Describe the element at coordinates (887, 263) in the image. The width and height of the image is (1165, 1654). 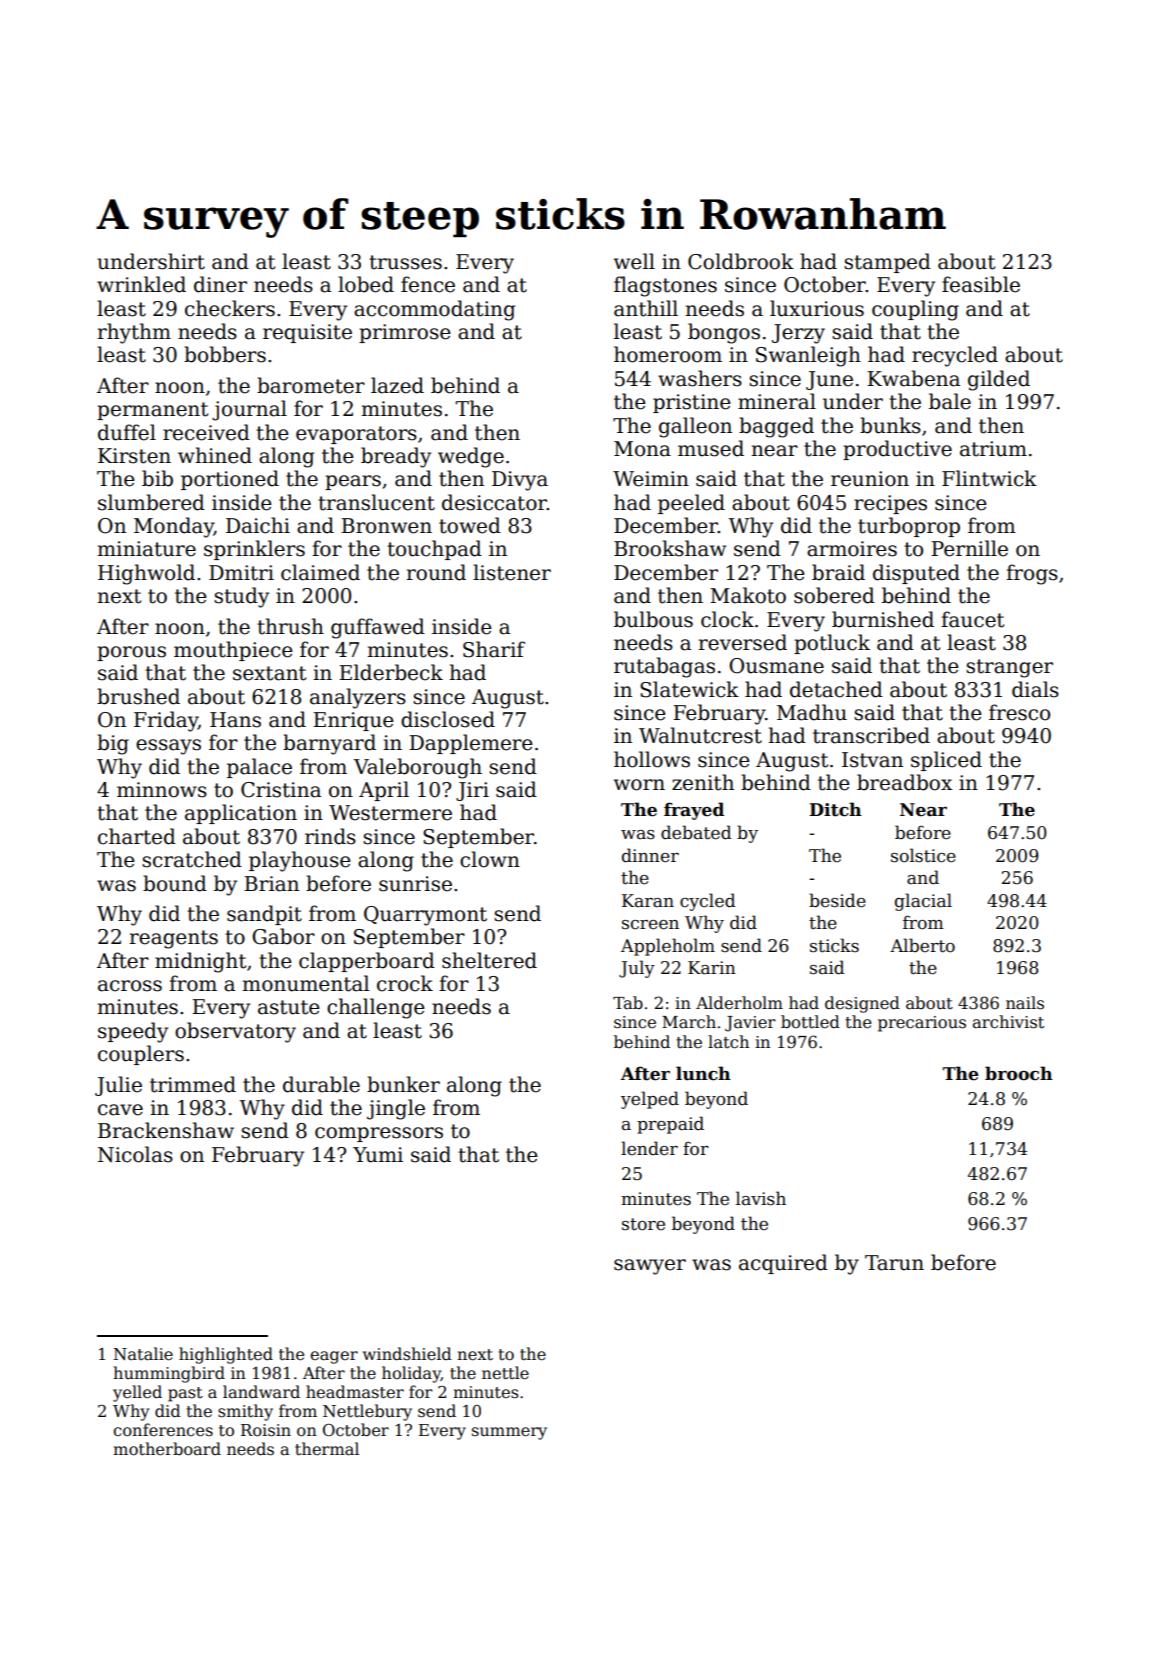
I see `stamped` at that location.
